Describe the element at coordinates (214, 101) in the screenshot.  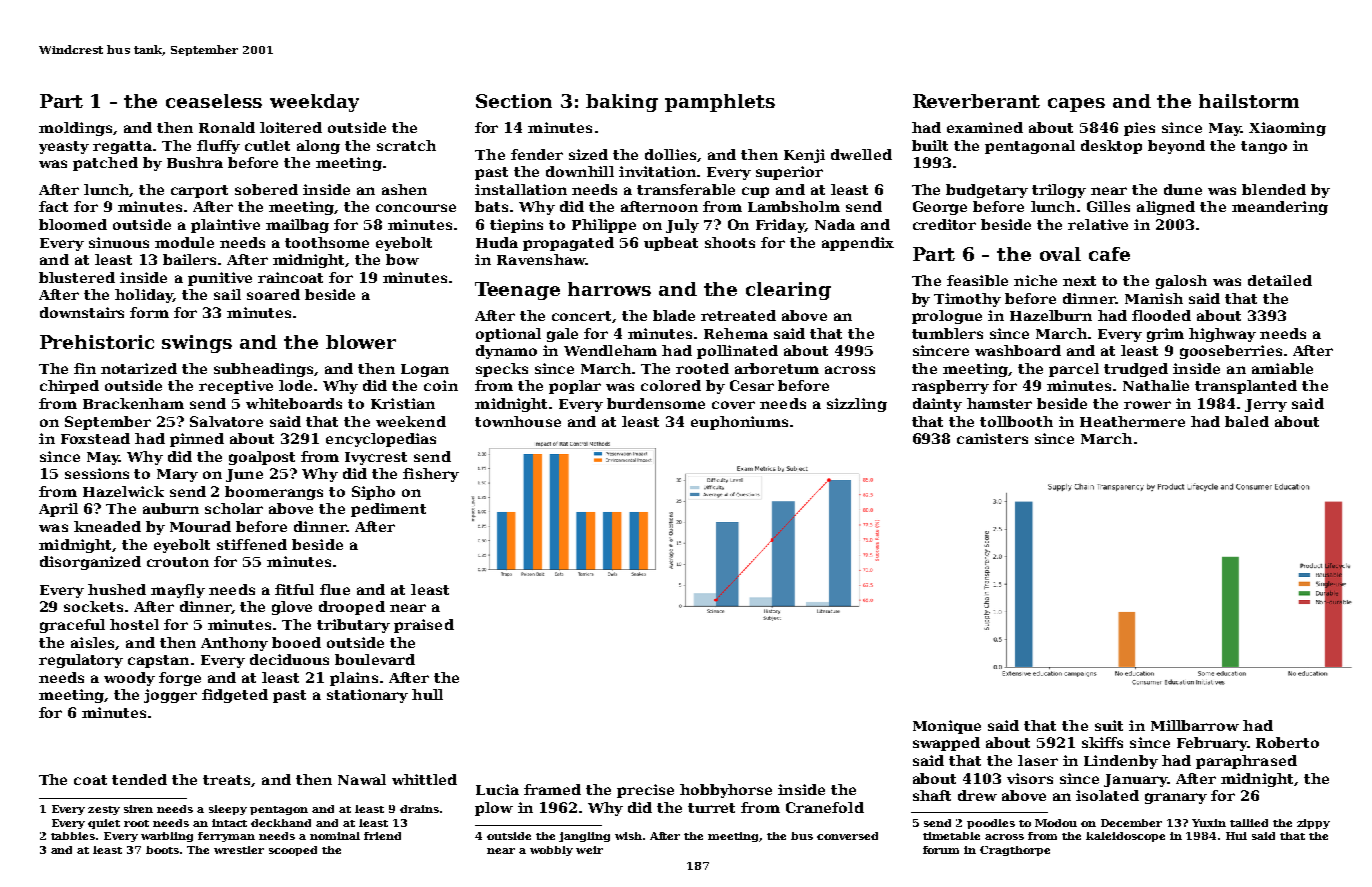
I see `ceaseless` at that location.
